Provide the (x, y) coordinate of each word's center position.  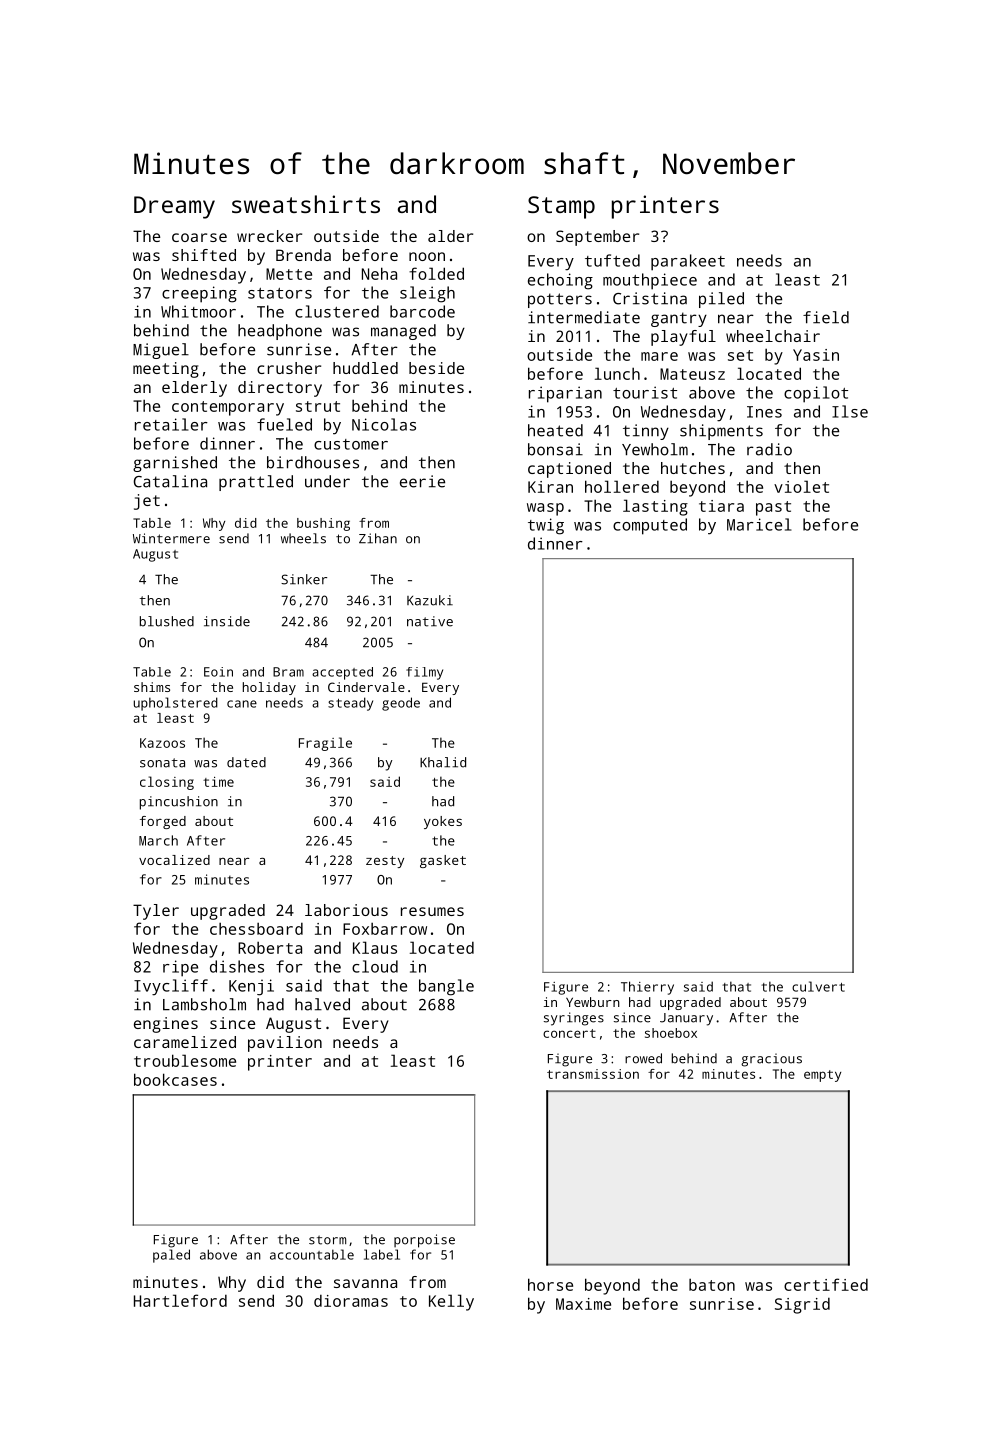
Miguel (161, 351)
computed (650, 526)
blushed (167, 621)
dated (246, 762)
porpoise (424, 1241)
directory (280, 389)
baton (712, 1285)
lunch (617, 373)
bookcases (175, 1079)
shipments (721, 432)
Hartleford (180, 1300)
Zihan (378, 538)
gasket (443, 861)
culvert (818, 986)
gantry (679, 319)
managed (403, 332)
